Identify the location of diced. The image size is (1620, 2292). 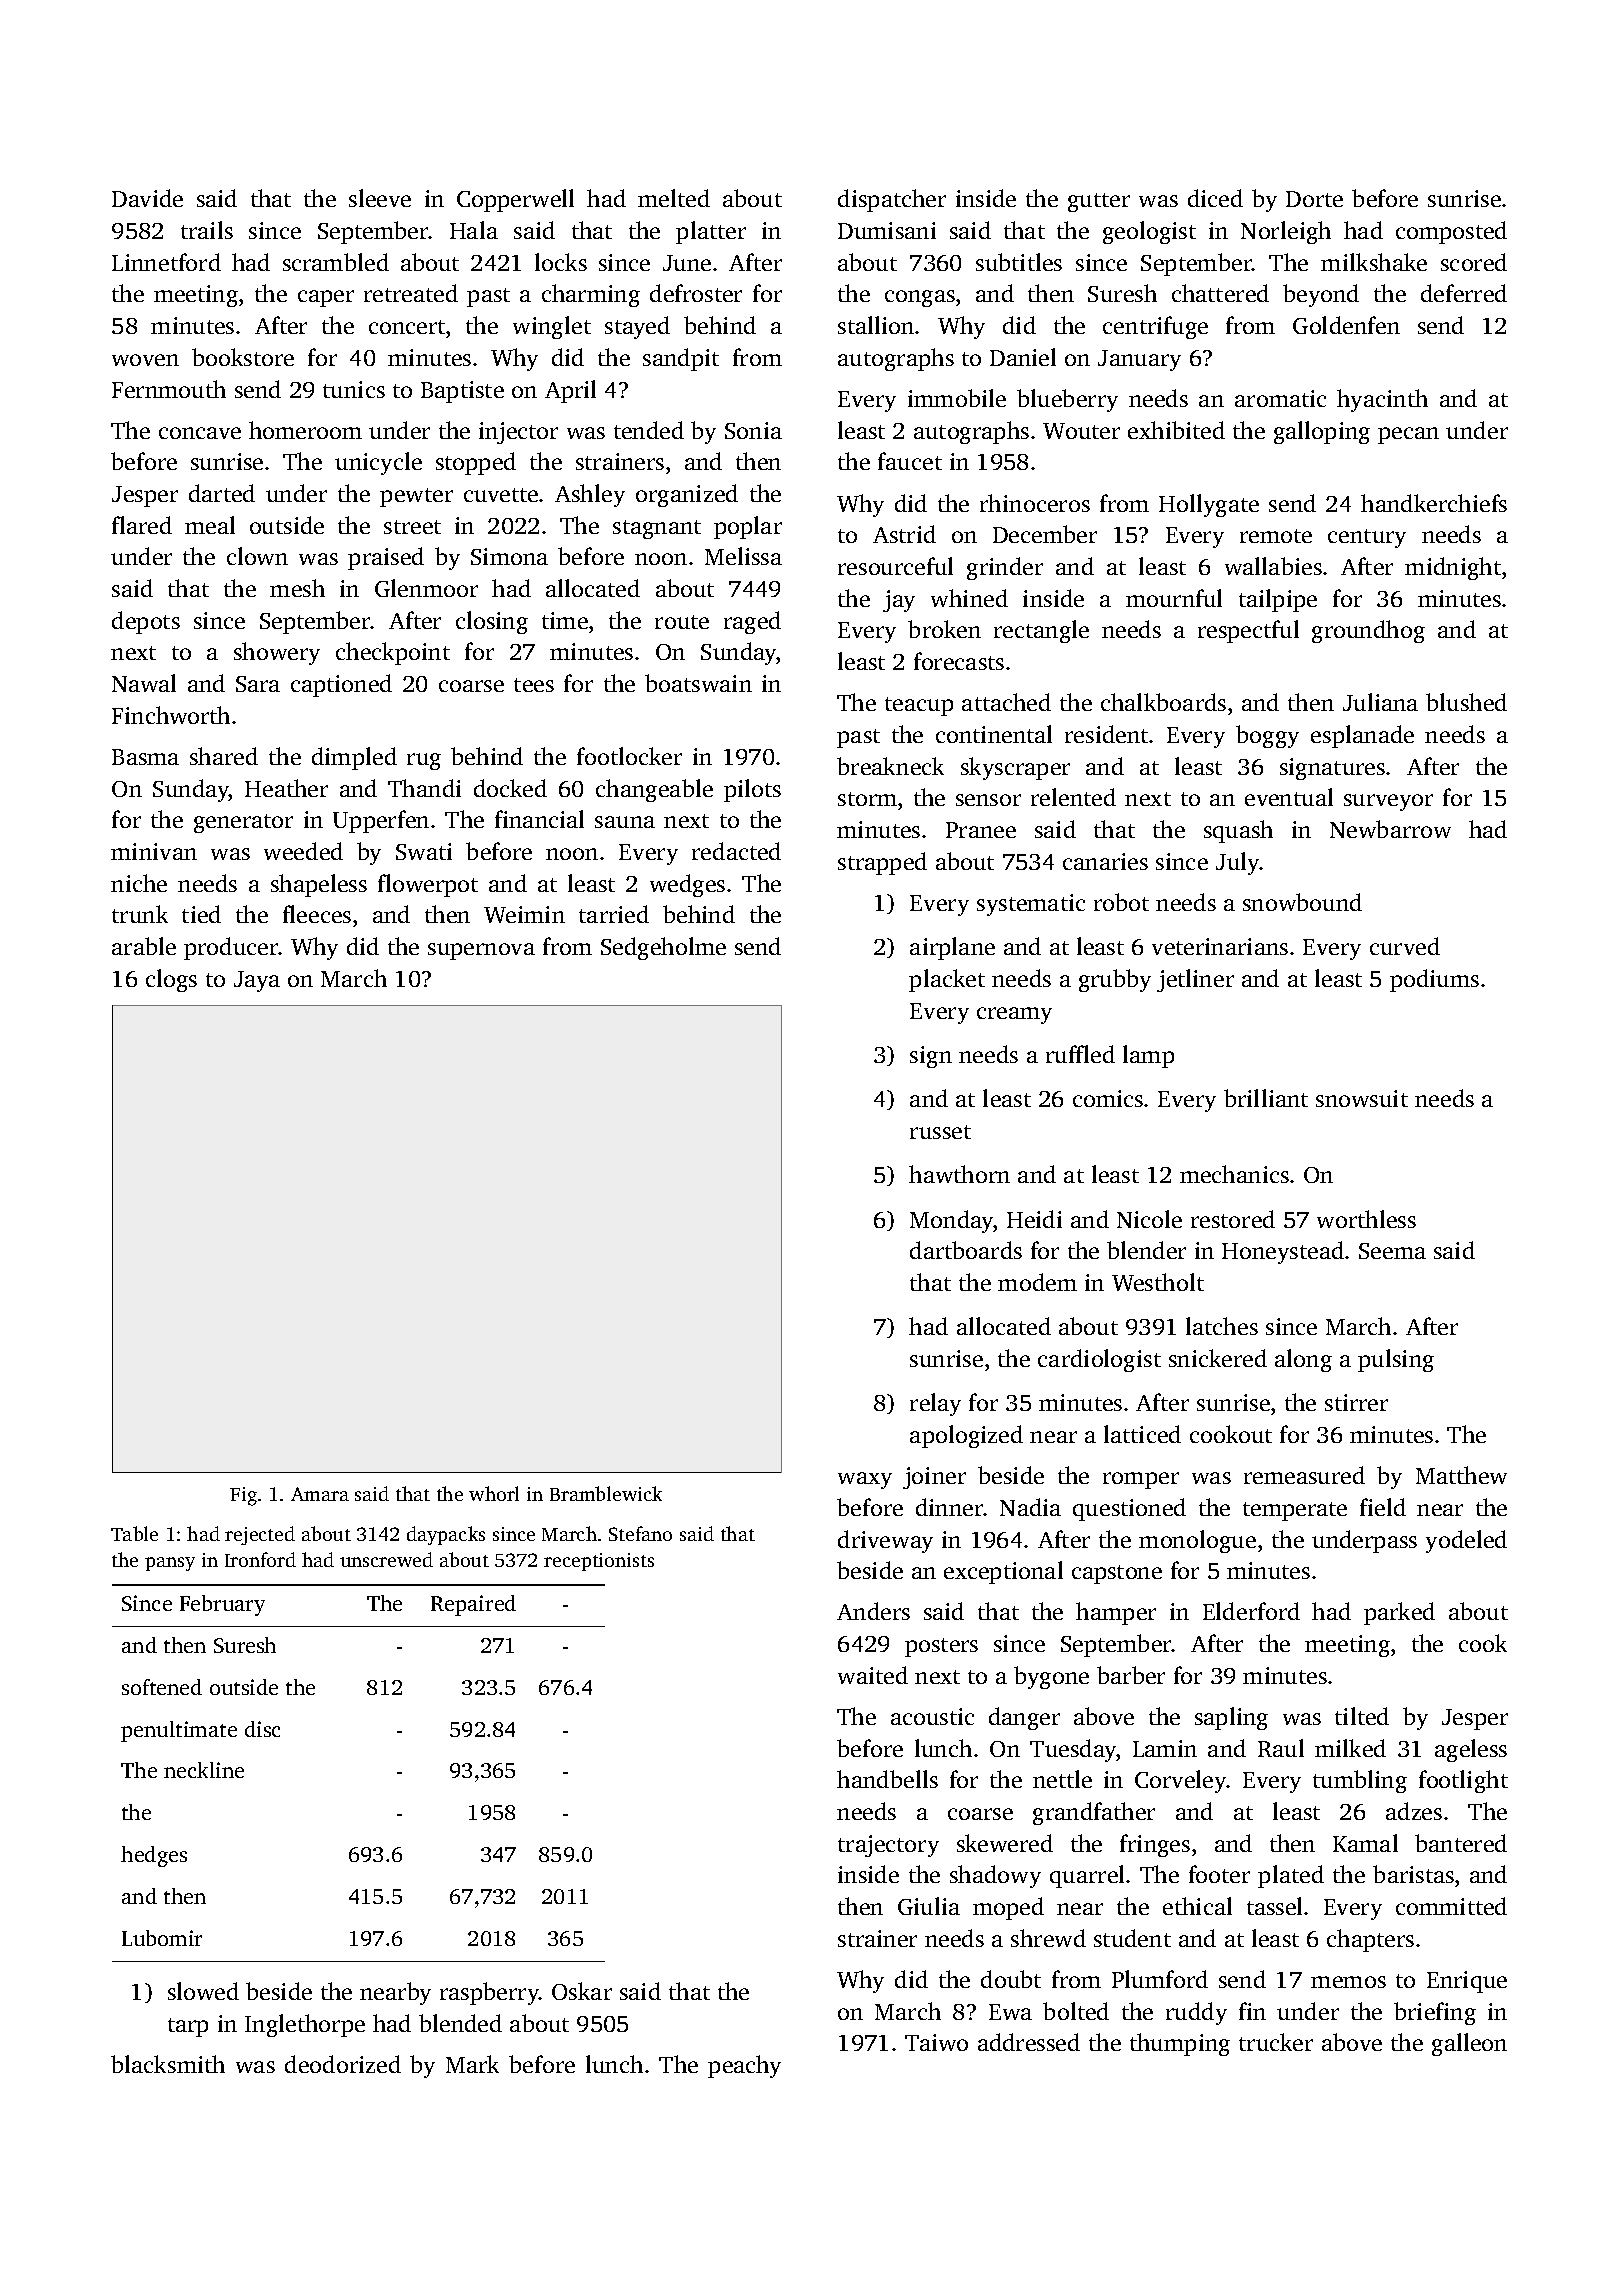
(1215, 198).
